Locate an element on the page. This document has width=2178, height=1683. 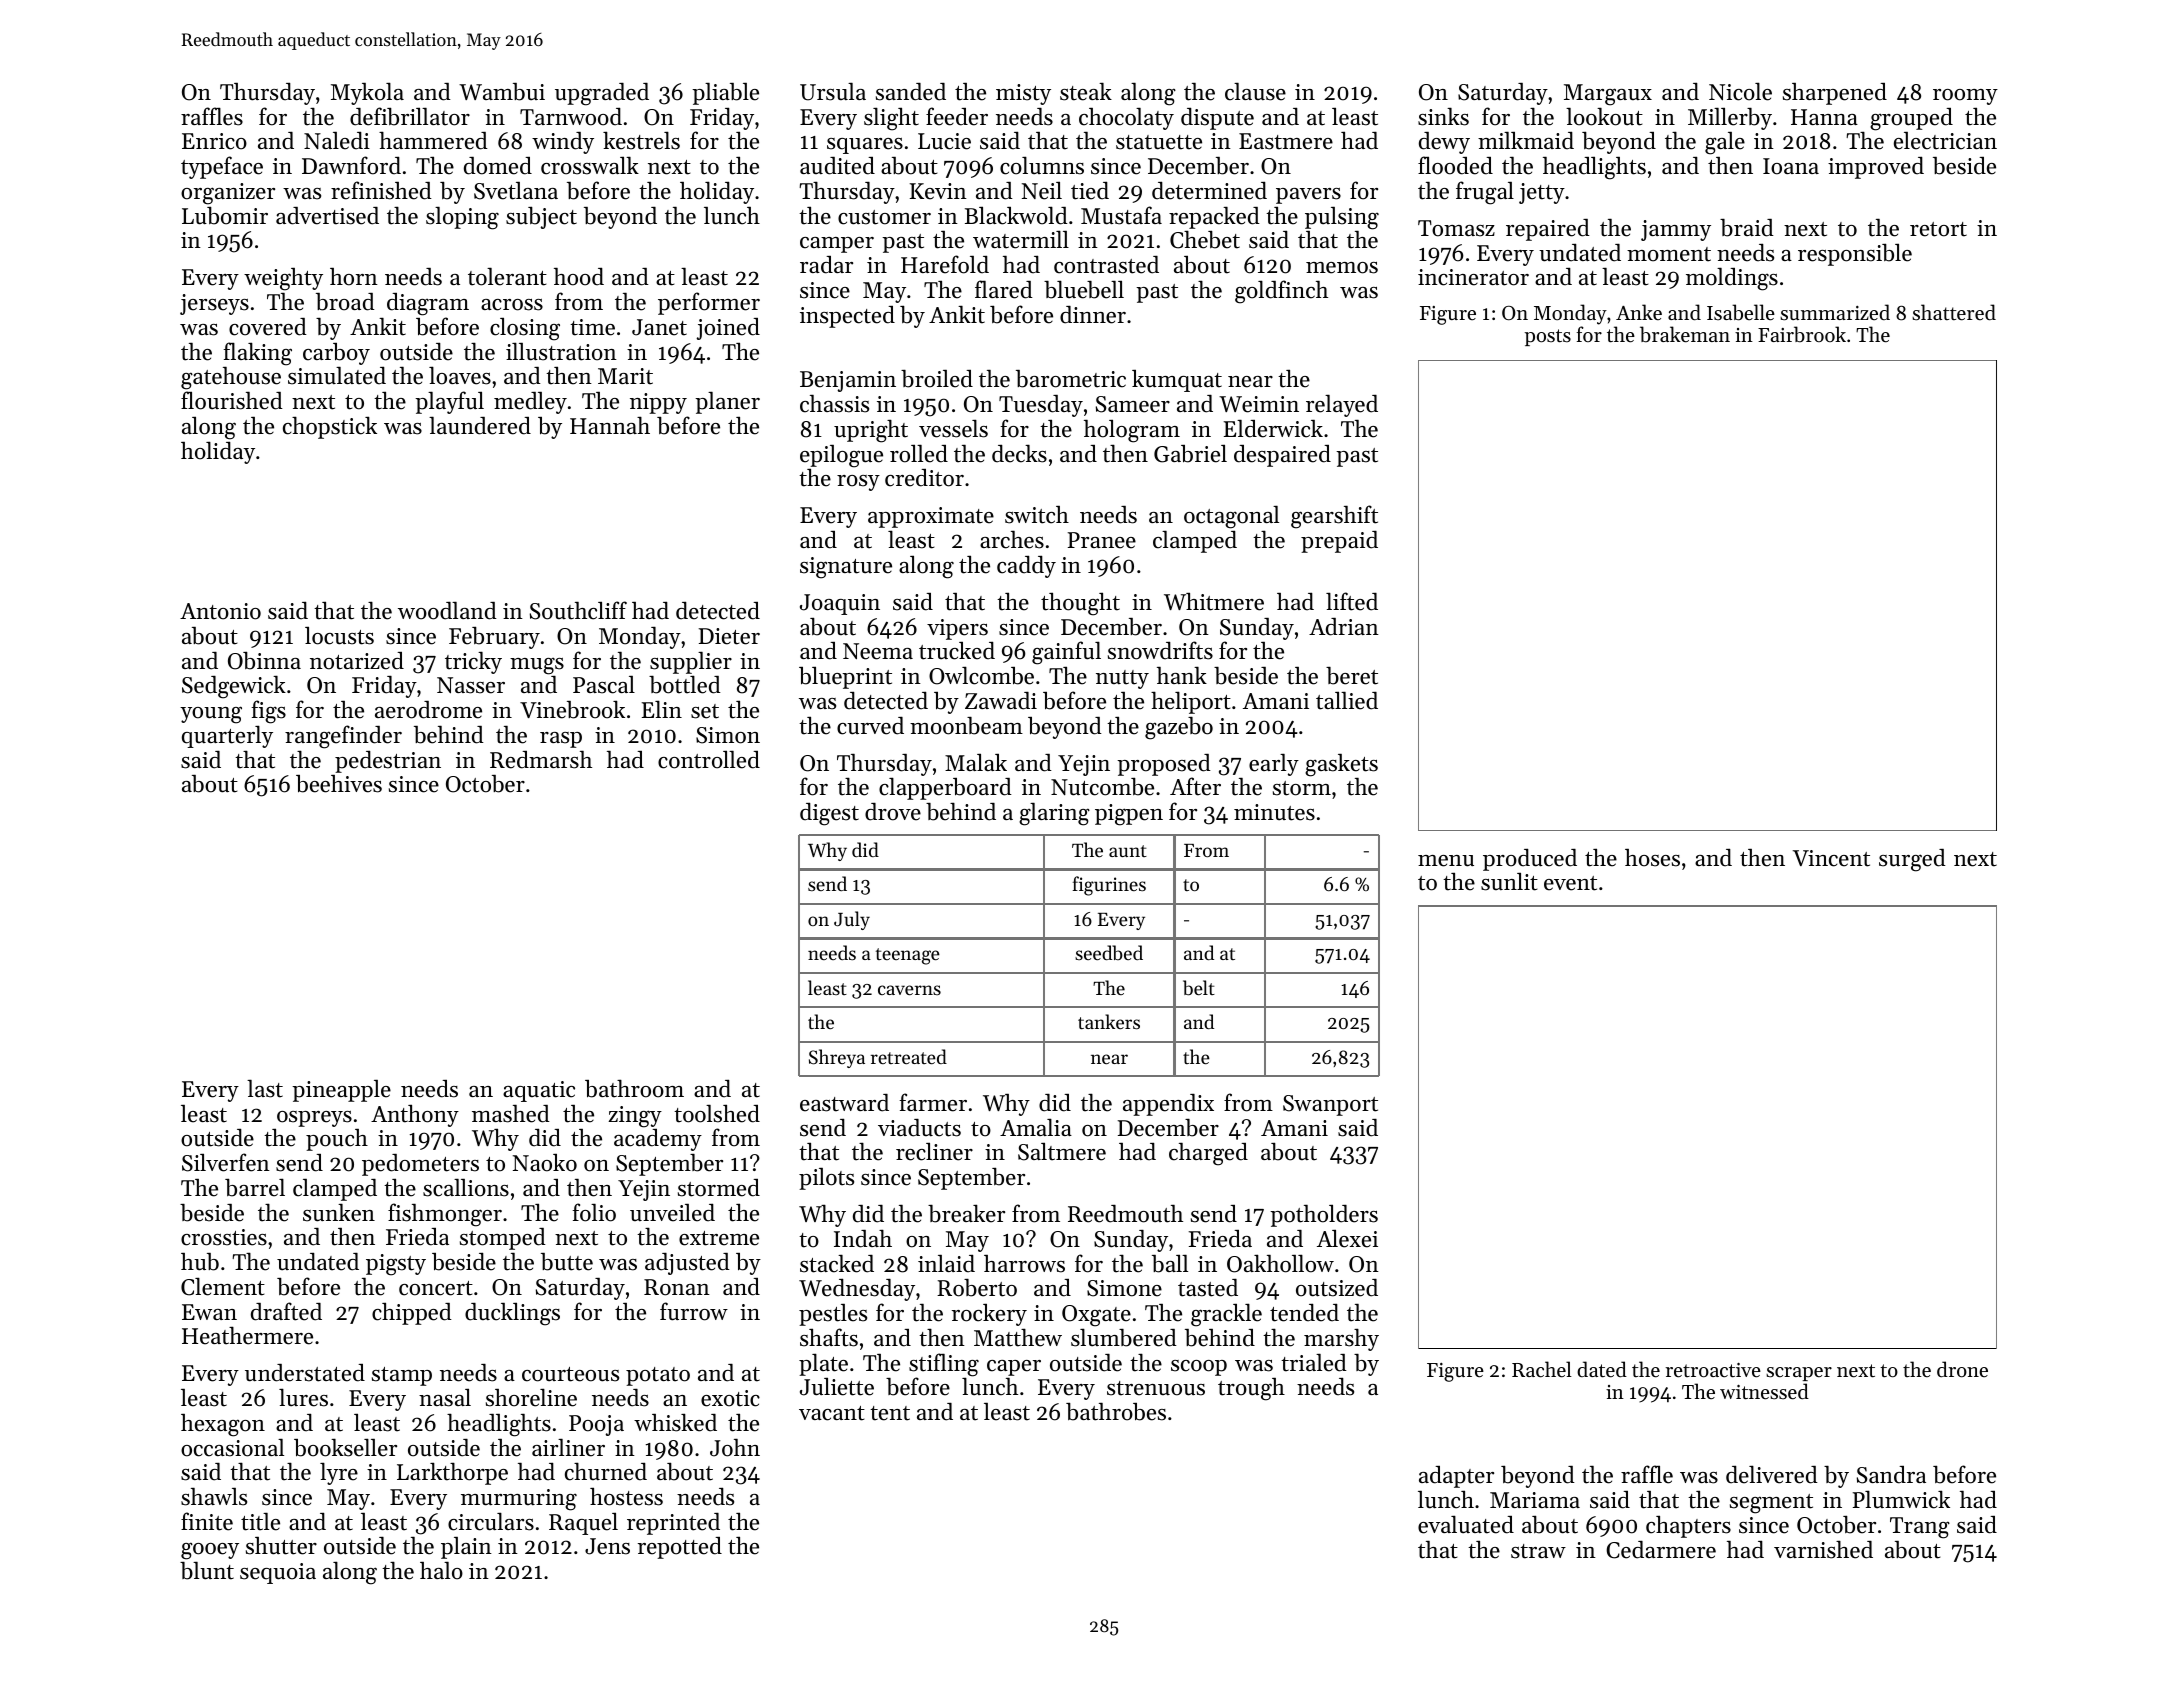
blunt is located at coordinates (207, 1570).
